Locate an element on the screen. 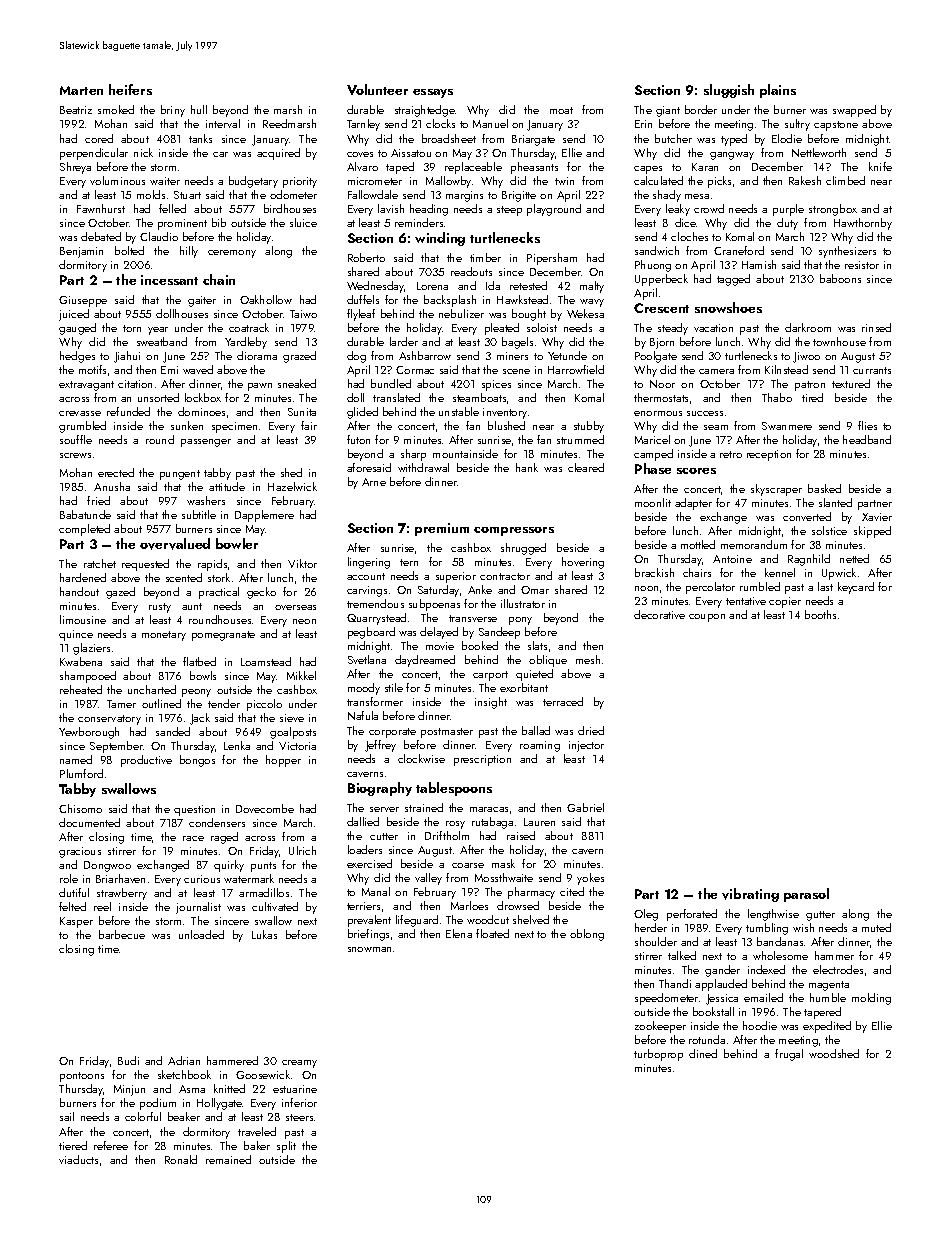 The height and width of the screenshot is (1233, 952). essays is located at coordinates (433, 93).
